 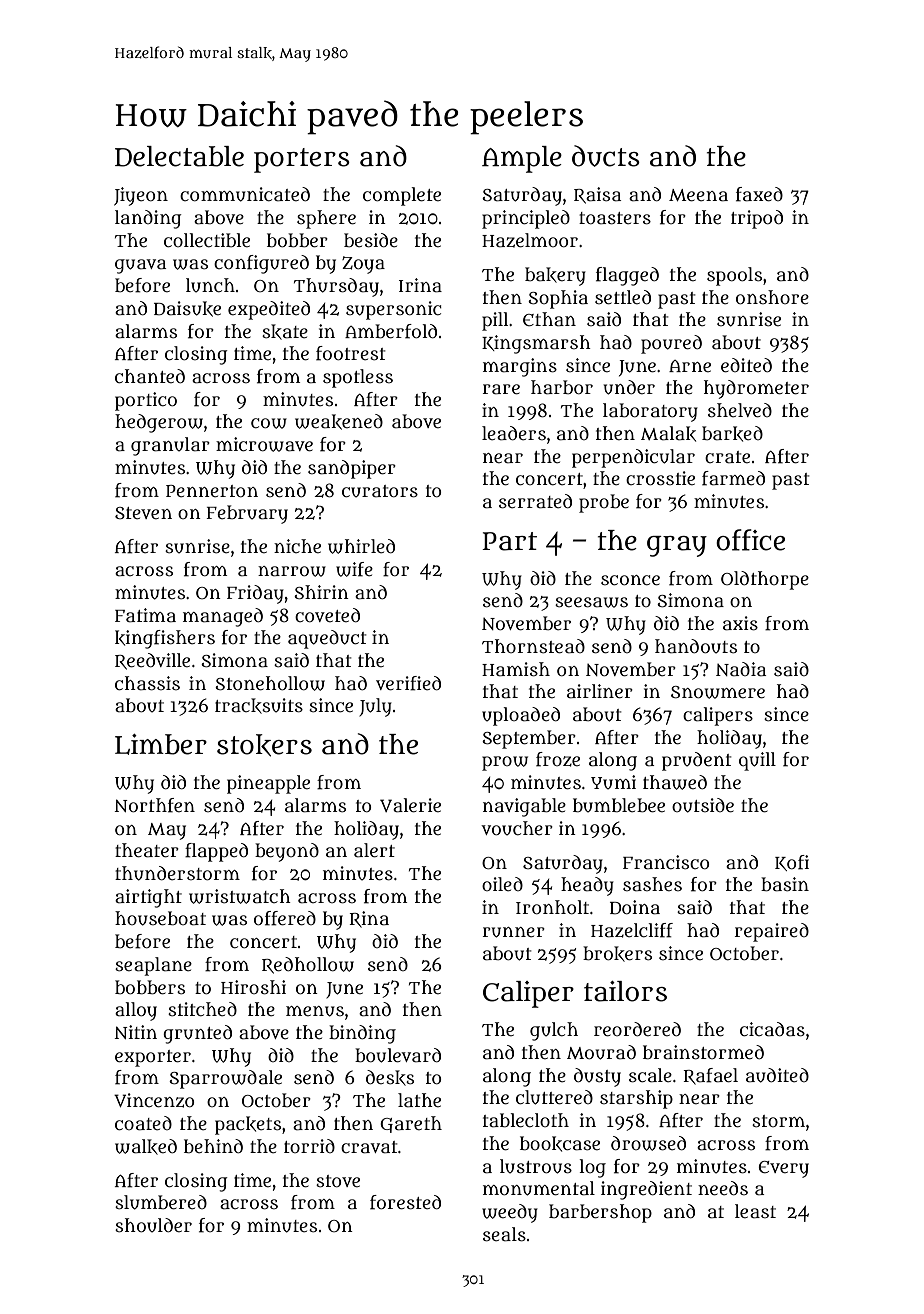 I want to click on basin, so click(x=785, y=884).
